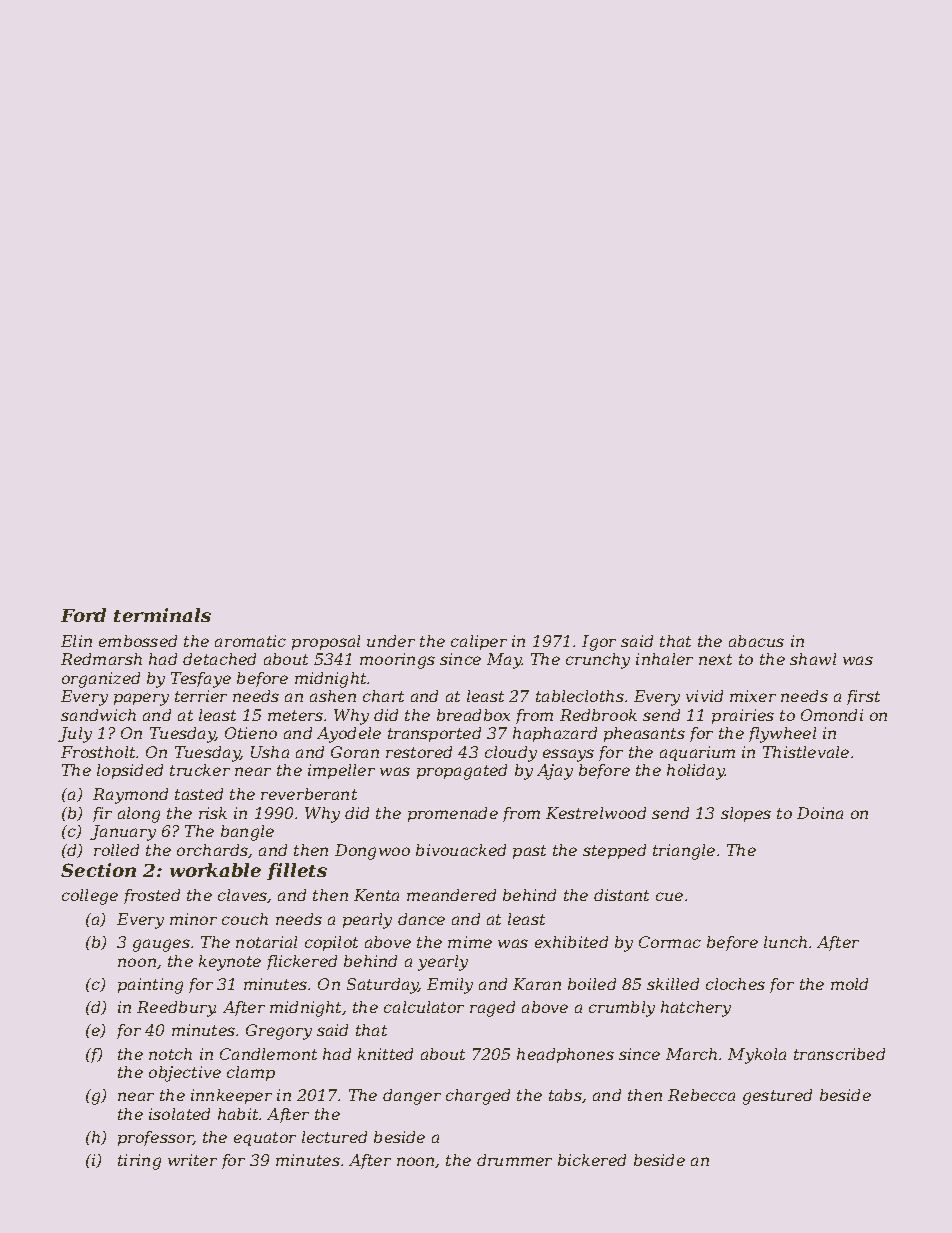  What do you see at coordinates (529, 852) in the screenshot?
I see `past` at bounding box center [529, 852].
